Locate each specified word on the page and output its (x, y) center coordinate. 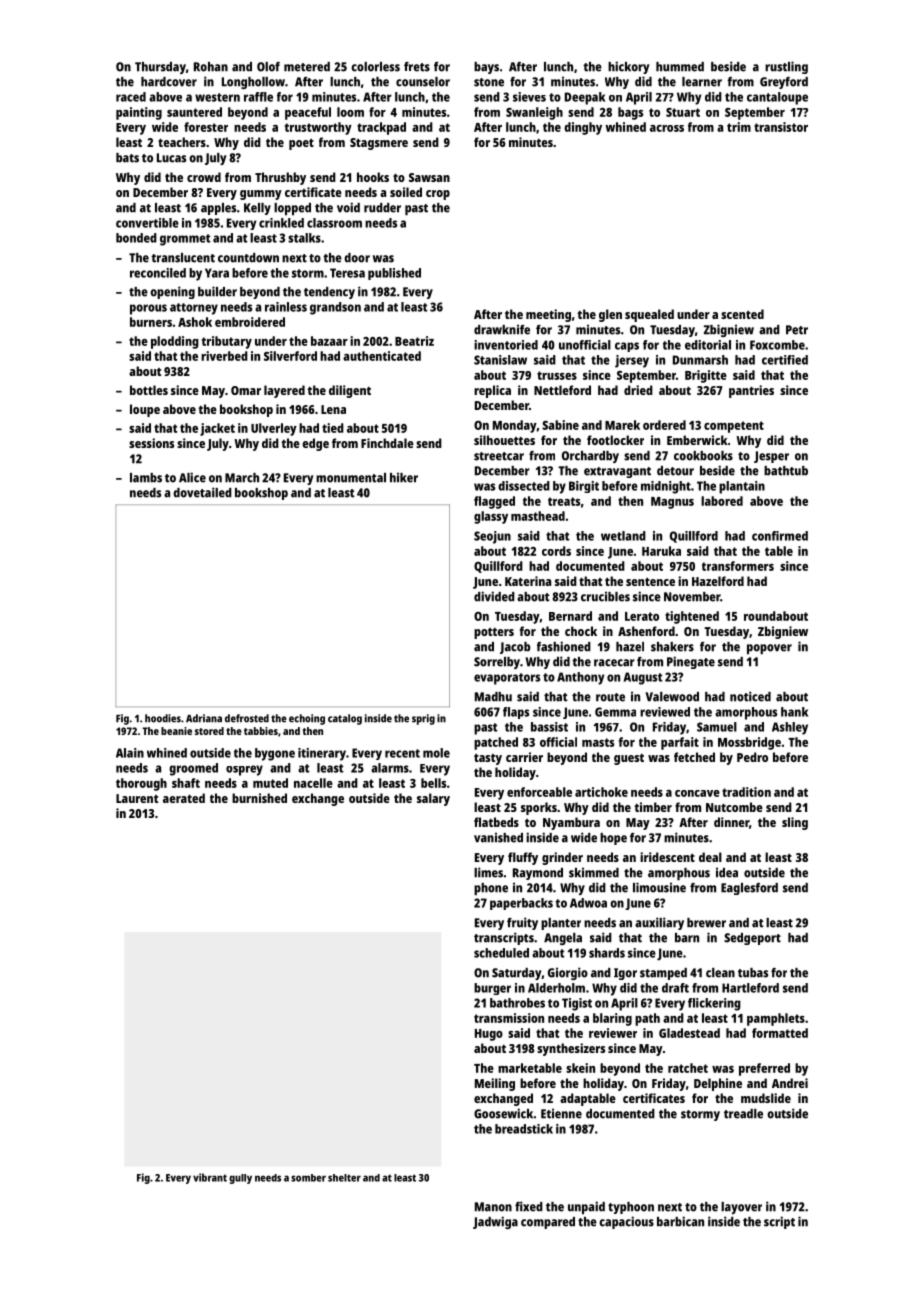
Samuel (717, 727)
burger (492, 989)
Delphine (718, 1084)
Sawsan (429, 177)
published (394, 274)
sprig (423, 719)
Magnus (672, 503)
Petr (797, 330)
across (667, 128)
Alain (130, 753)
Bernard (570, 616)
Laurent (137, 798)
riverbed (224, 356)
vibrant (210, 1177)
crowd (204, 177)
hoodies (163, 718)
